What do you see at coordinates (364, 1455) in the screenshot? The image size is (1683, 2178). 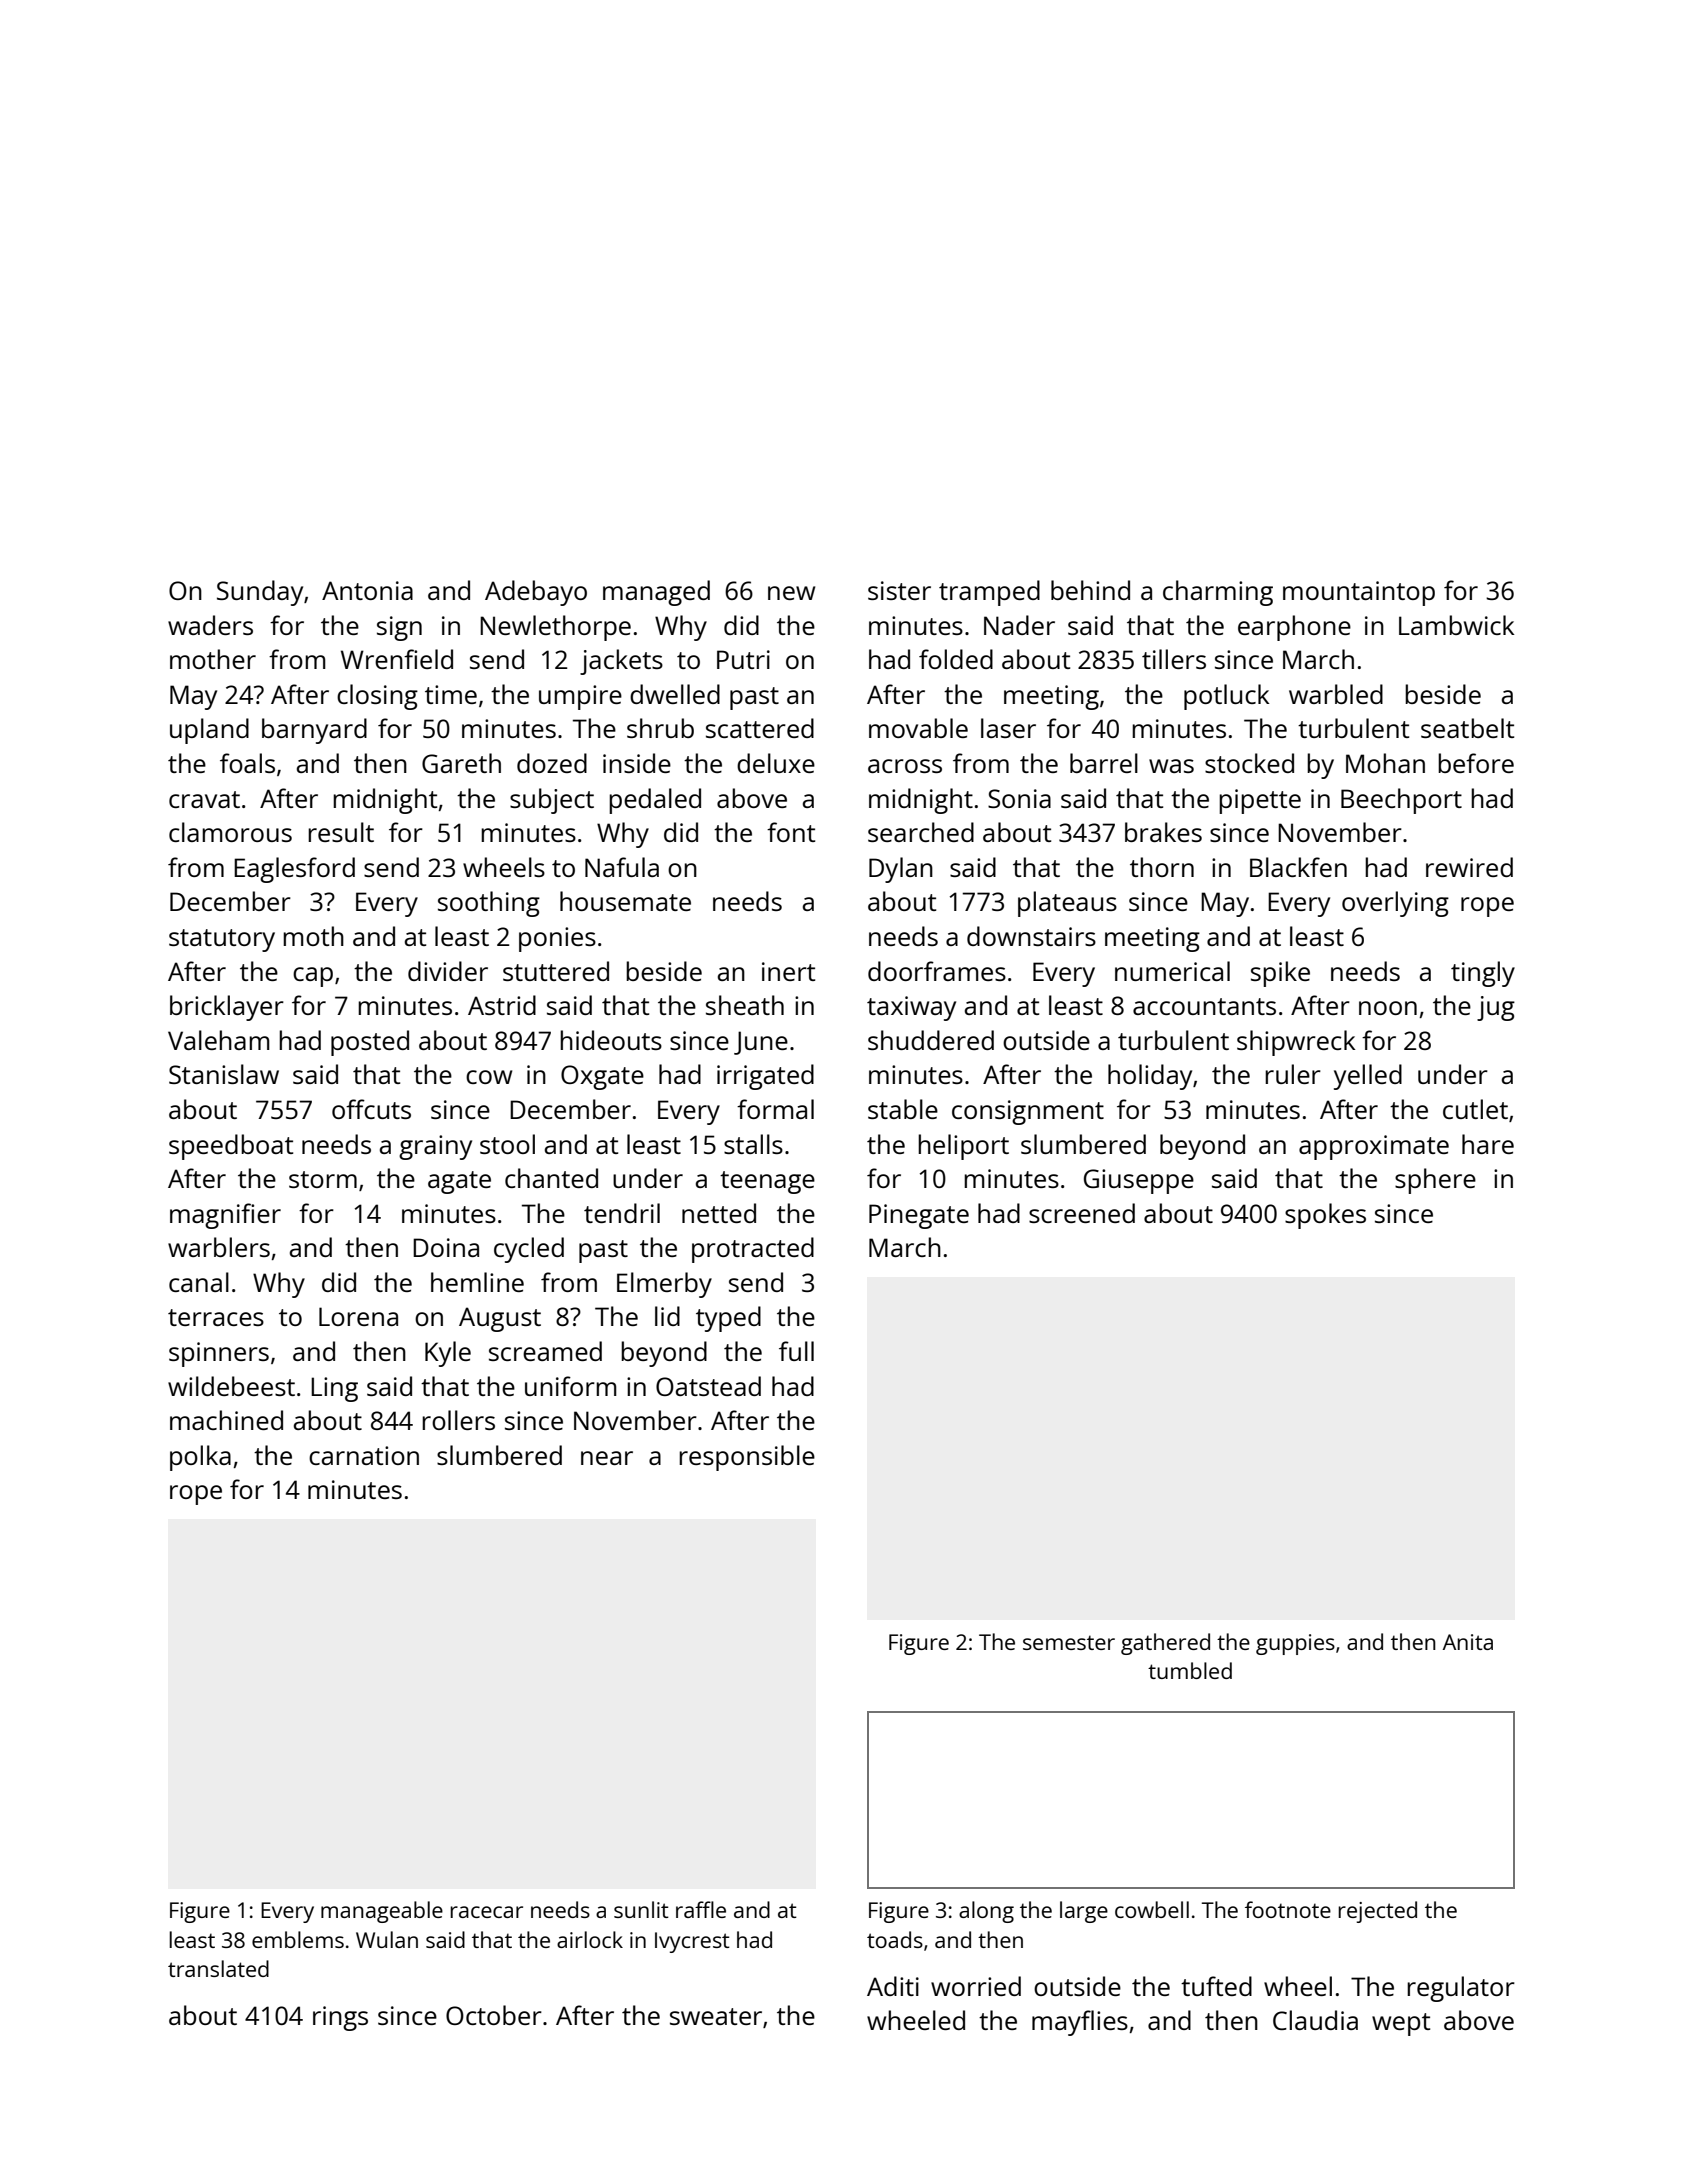 I see `carnation` at bounding box center [364, 1455].
